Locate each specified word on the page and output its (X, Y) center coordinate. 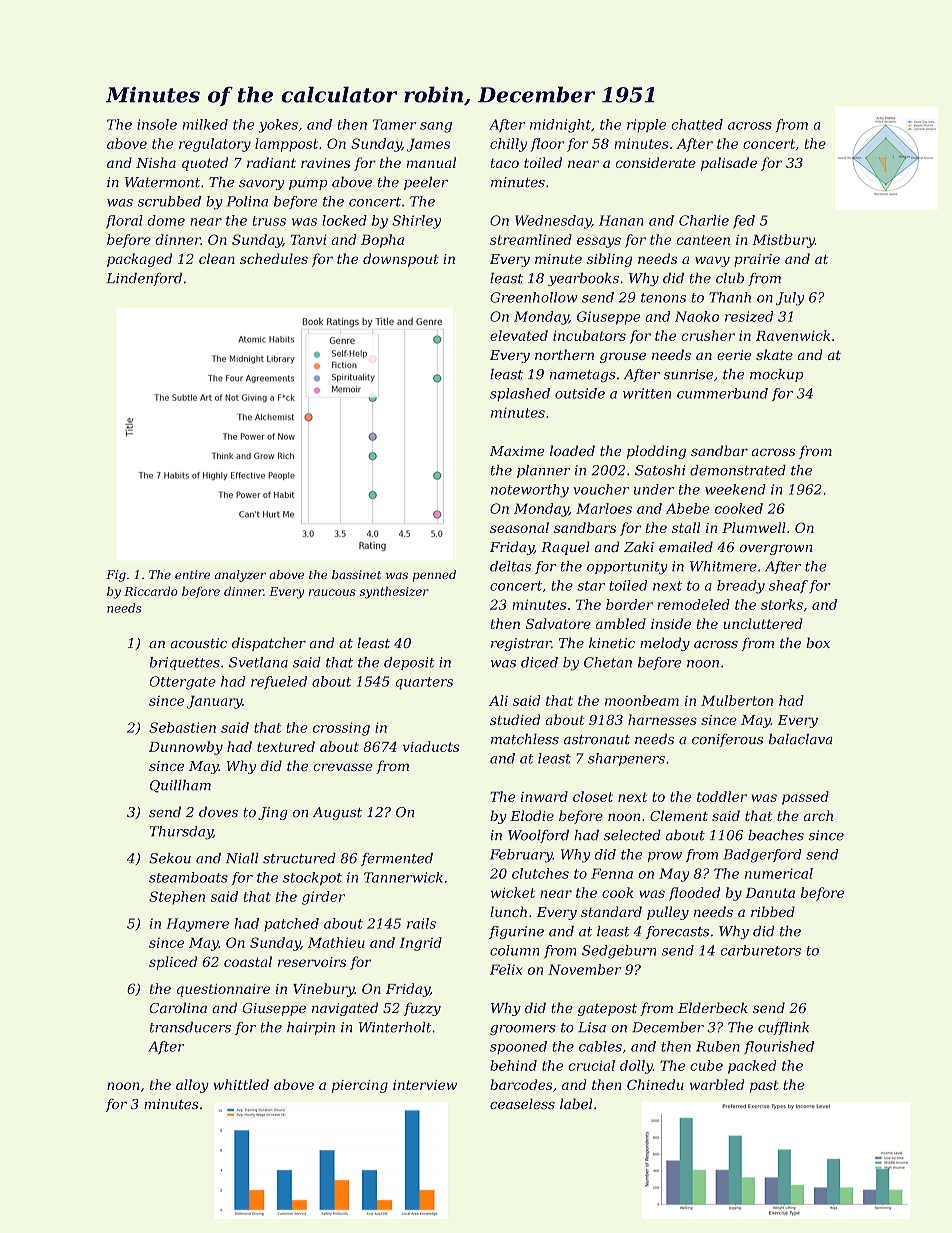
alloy (192, 1086)
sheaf (788, 586)
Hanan (621, 220)
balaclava (801, 739)
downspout (401, 260)
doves (218, 812)
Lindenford (144, 279)
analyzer (240, 576)
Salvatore (558, 623)
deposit (409, 663)
